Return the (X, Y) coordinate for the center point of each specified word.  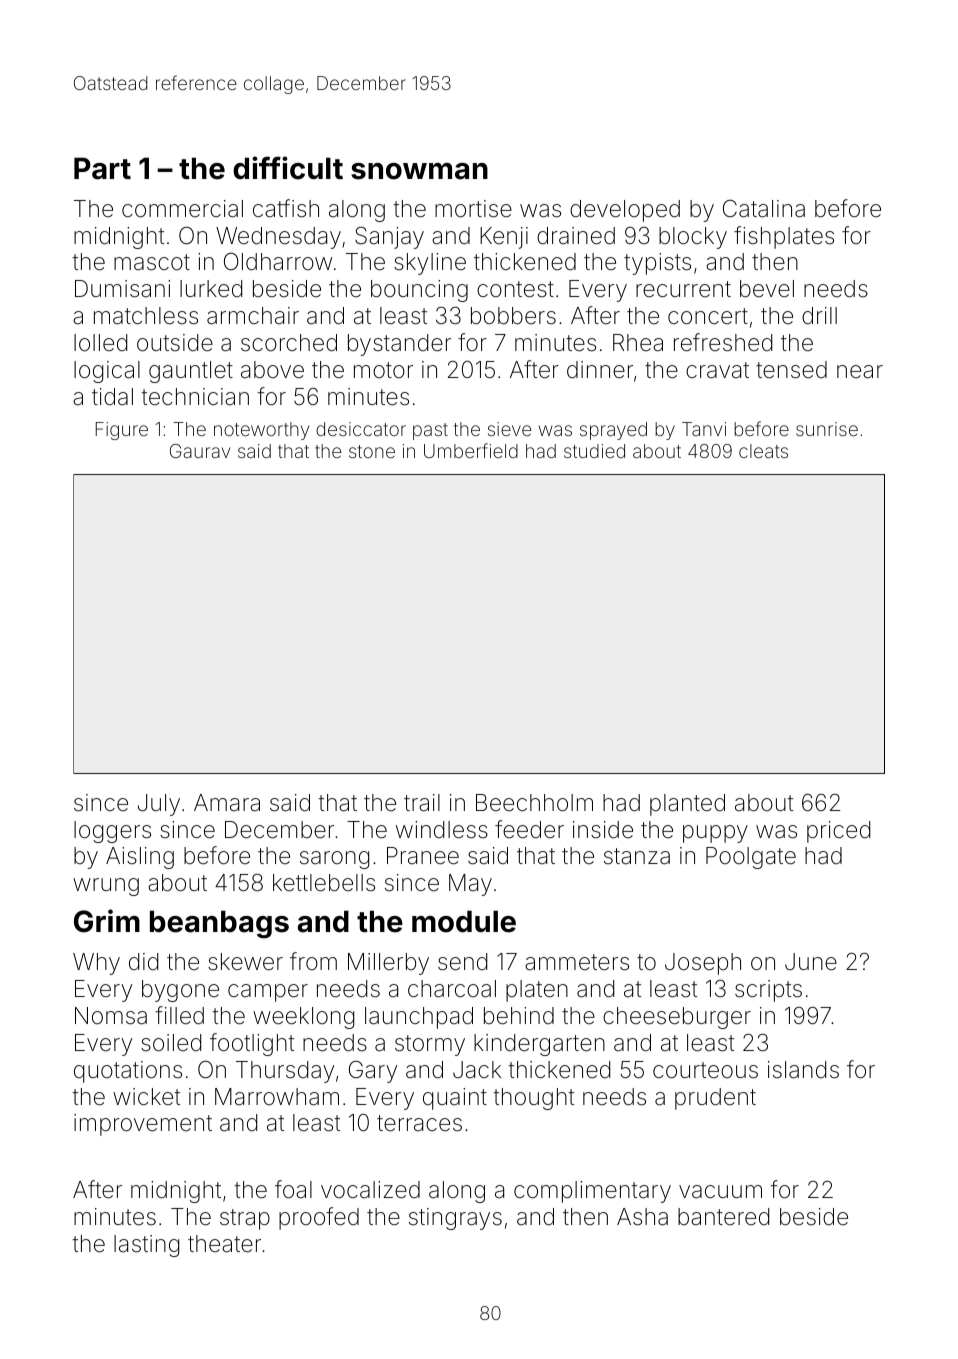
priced (838, 832)
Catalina (764, 209)
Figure (122, 431)
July (159, 805)
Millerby (388, 964)
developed (625, 211)
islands (803, 1070)
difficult (288, 168)
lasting (146, 1246)
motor (383, 370)
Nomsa (111, 1016)
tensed (791, 370)
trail (422, 803)
